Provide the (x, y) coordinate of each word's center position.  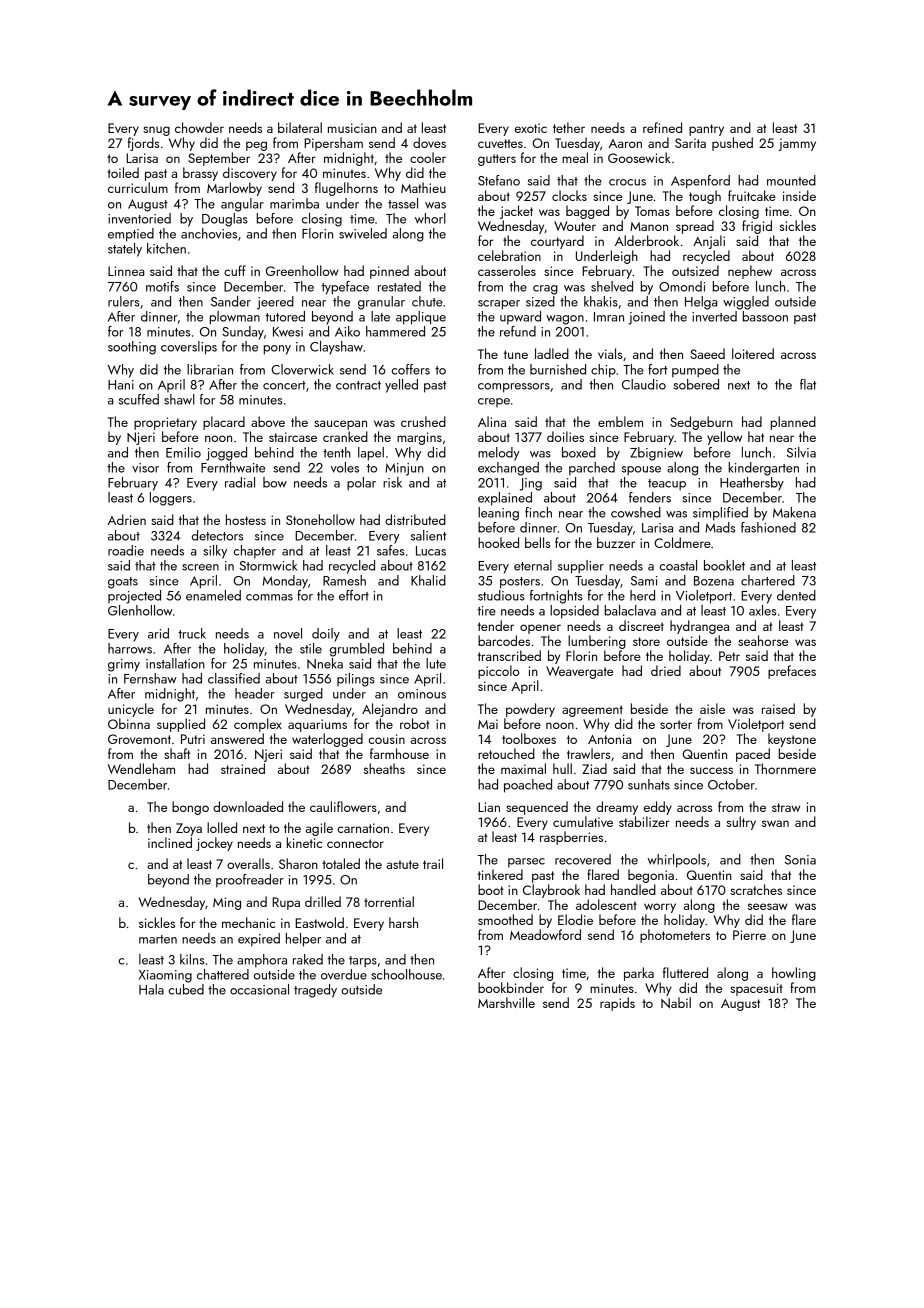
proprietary (165, 423)
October (731, 784)
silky (215, 552)
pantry (706, 130)
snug (156, 131)
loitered (753, 353)
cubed (186, 989)
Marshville (506, 1002)
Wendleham (141, 768)
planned (793, 423)
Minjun (404, 469)
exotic (531, 128)
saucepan (340, 425)
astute (403, 864)
